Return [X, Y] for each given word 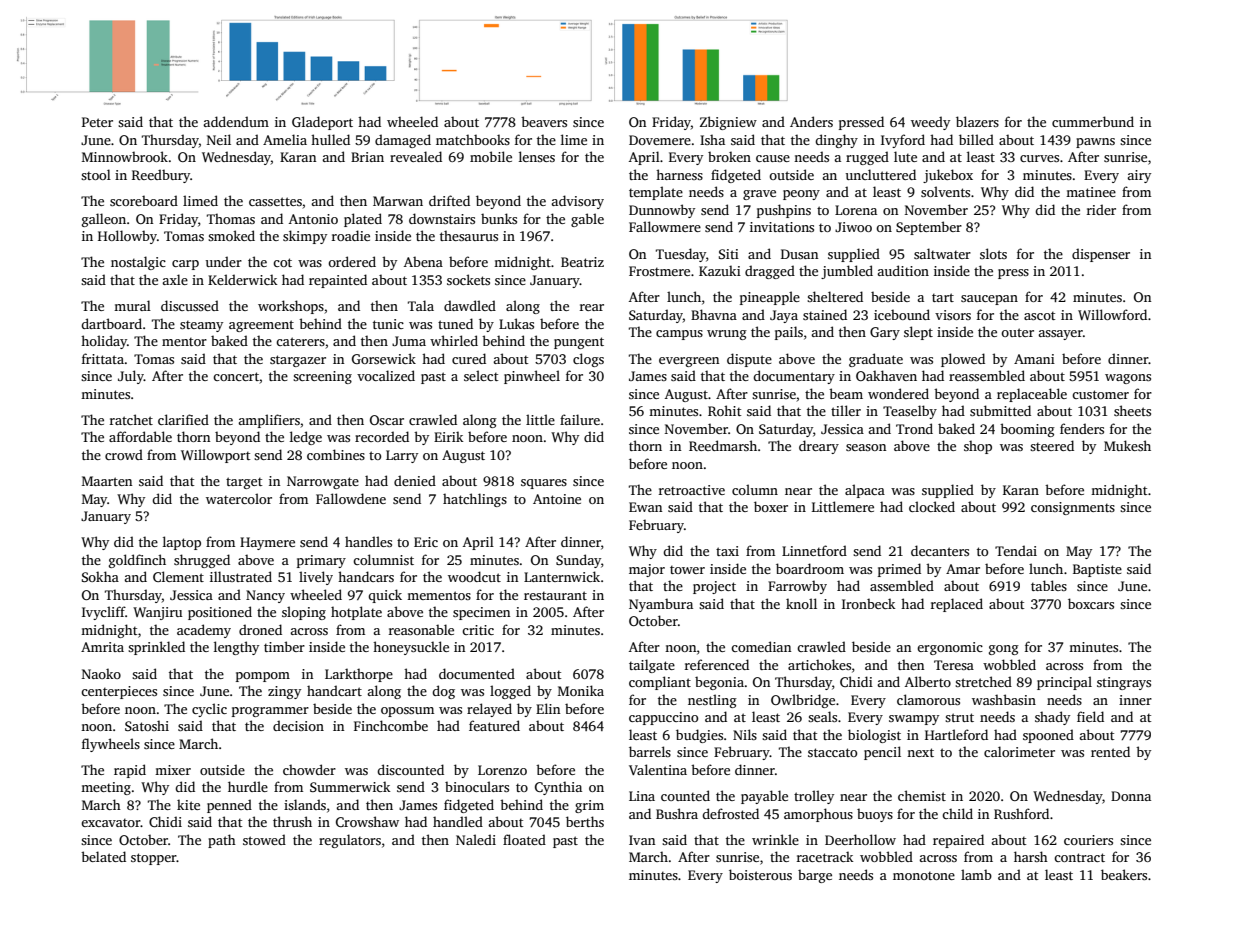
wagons [1128, 379]
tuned [455, 323]
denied [415, 480]
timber [284, 646]
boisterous [760, 874]
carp [185, 265]
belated [103, 856]
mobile [491, 156]
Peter [97, 122]
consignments [1073, 508]
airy [1139, 176]
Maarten [107, 481]
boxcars [1091, 603]
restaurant [555, 595]
